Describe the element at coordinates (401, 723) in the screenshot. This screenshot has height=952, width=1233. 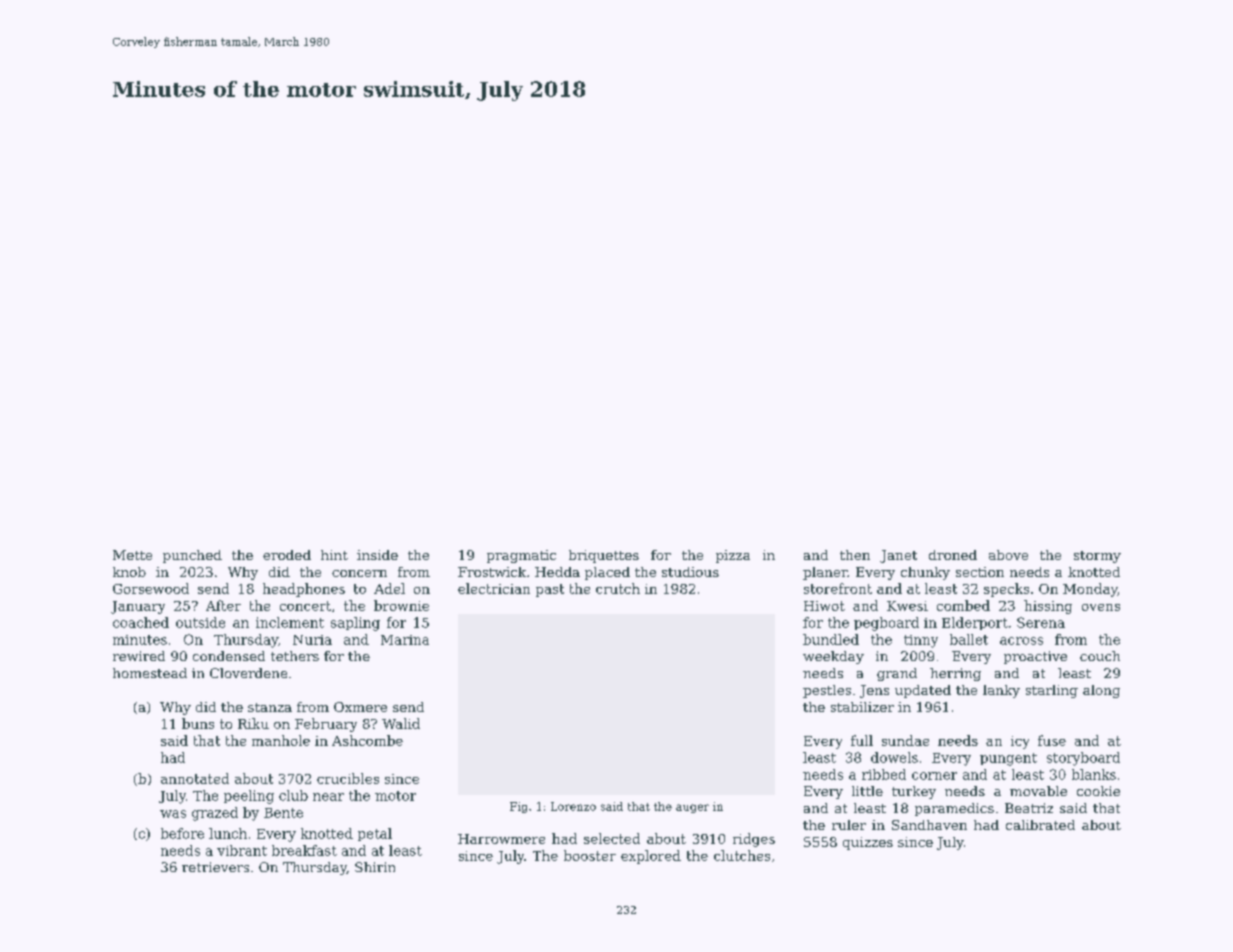
I see `Walid` at that location.
